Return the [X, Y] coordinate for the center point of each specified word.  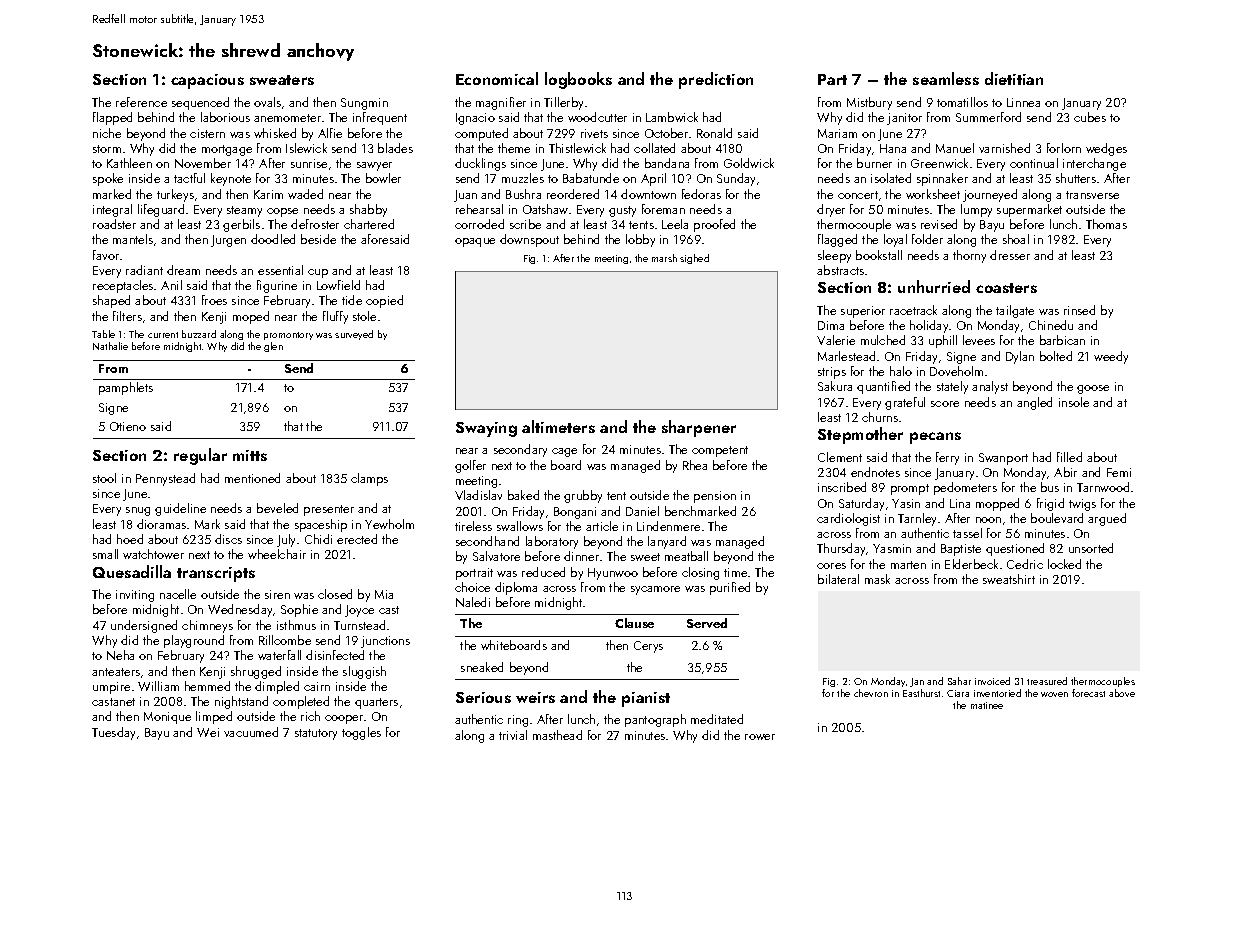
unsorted [1091, 548]
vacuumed [251, 732]
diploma [516, 588]
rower [760, 737]
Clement [840, 457]
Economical [497, 78]
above [1122, 693]
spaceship [321, 525]
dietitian [1014, 78]
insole [1074, 402]
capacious [207, 81]
